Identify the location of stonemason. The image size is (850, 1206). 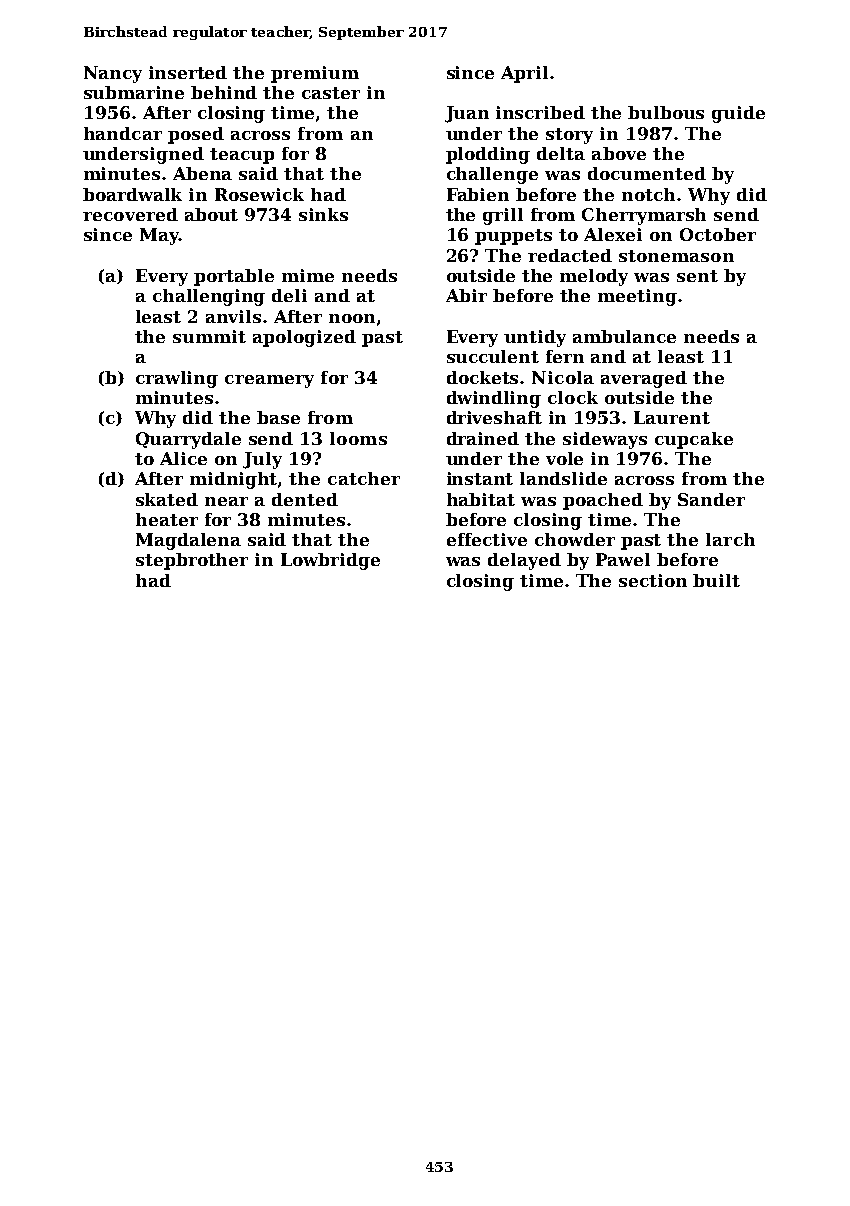
(676, 256).
